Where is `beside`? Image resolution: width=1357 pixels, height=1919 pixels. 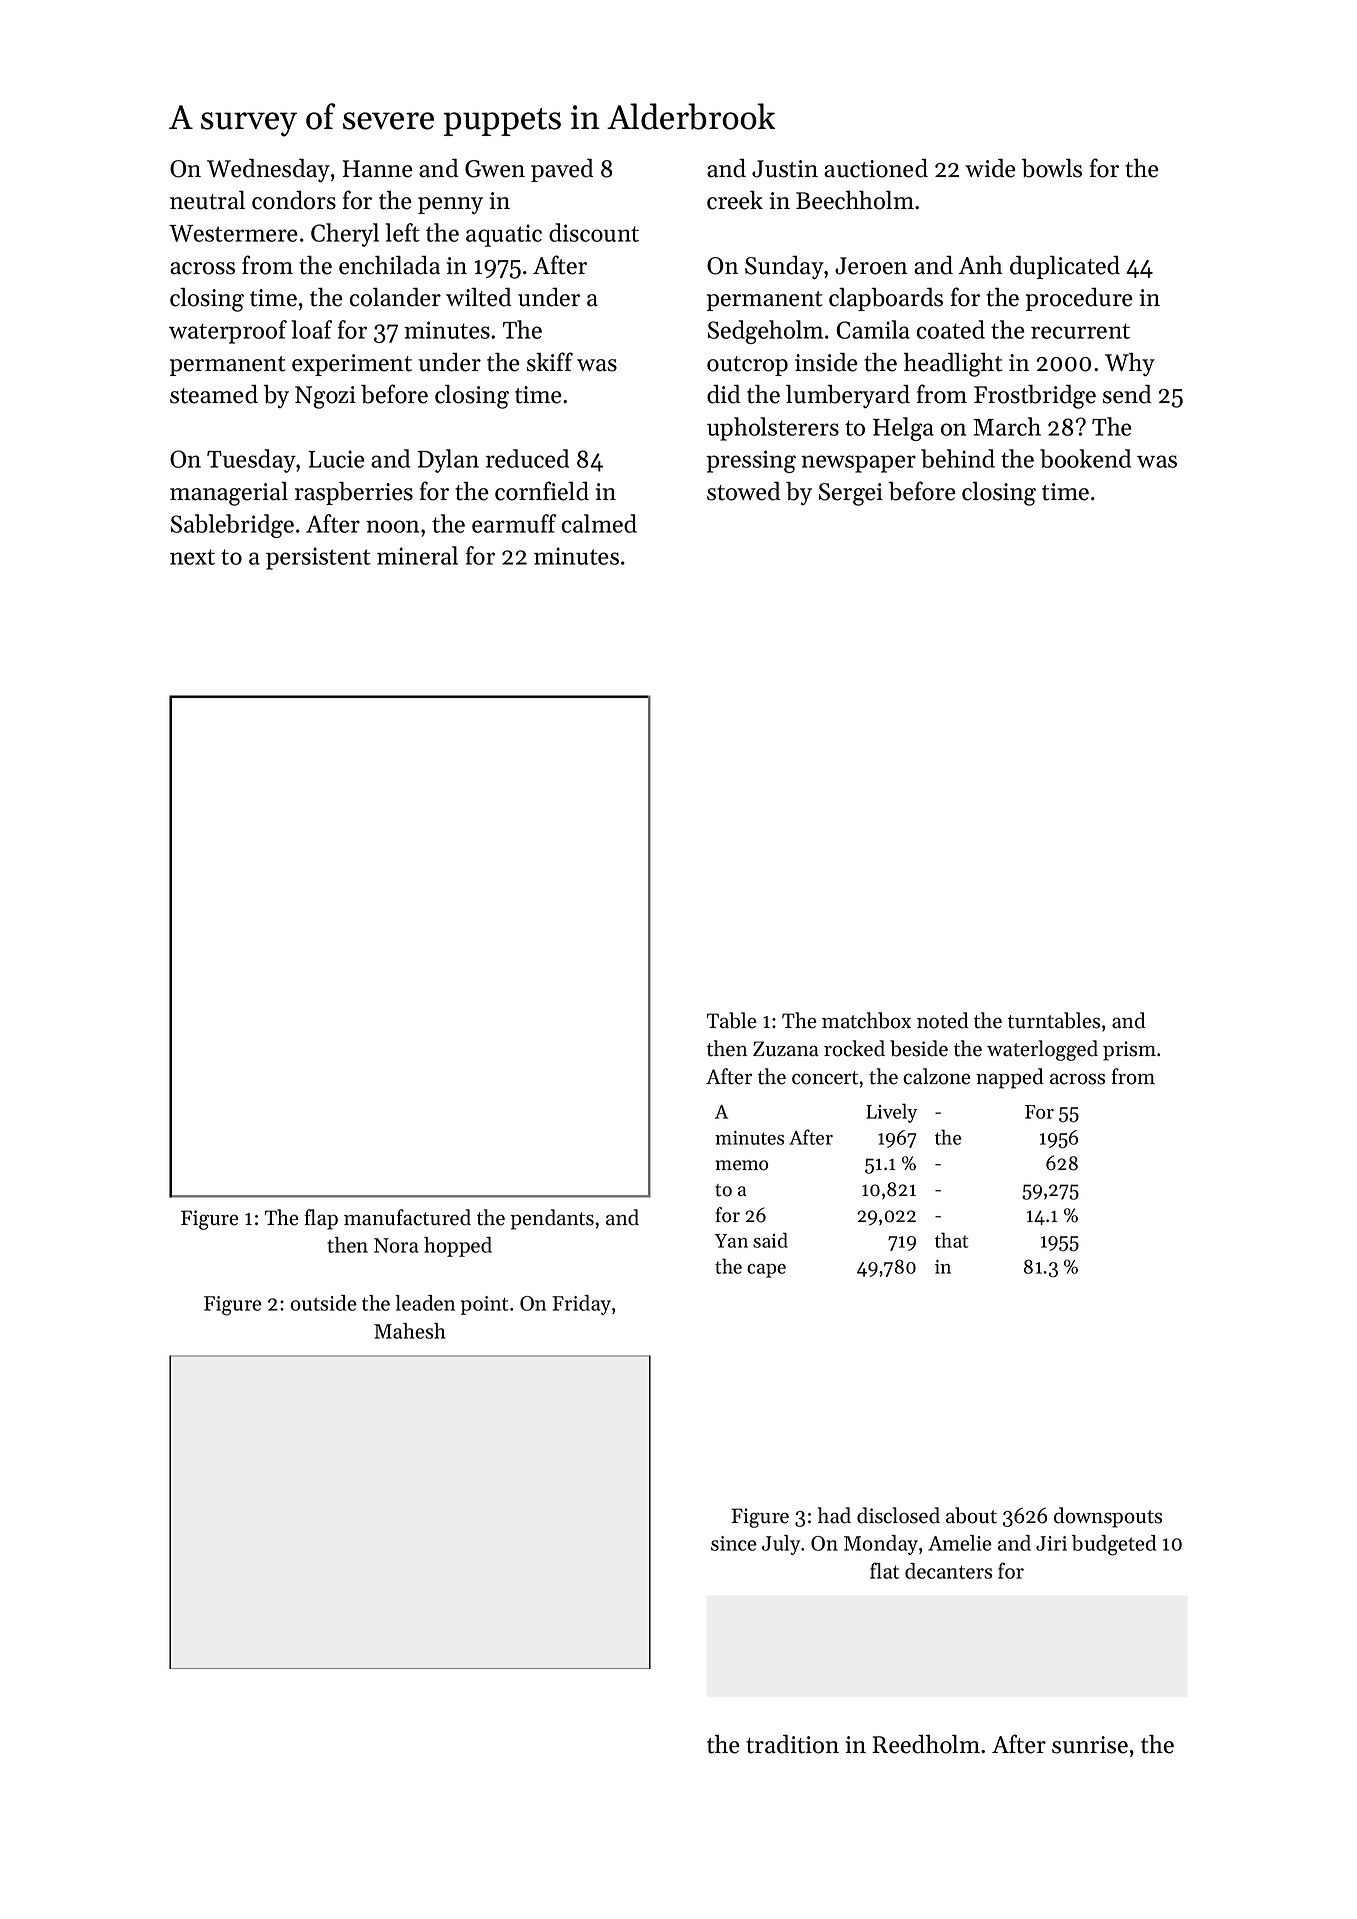 beside is located at coordinates (919, 1048).
